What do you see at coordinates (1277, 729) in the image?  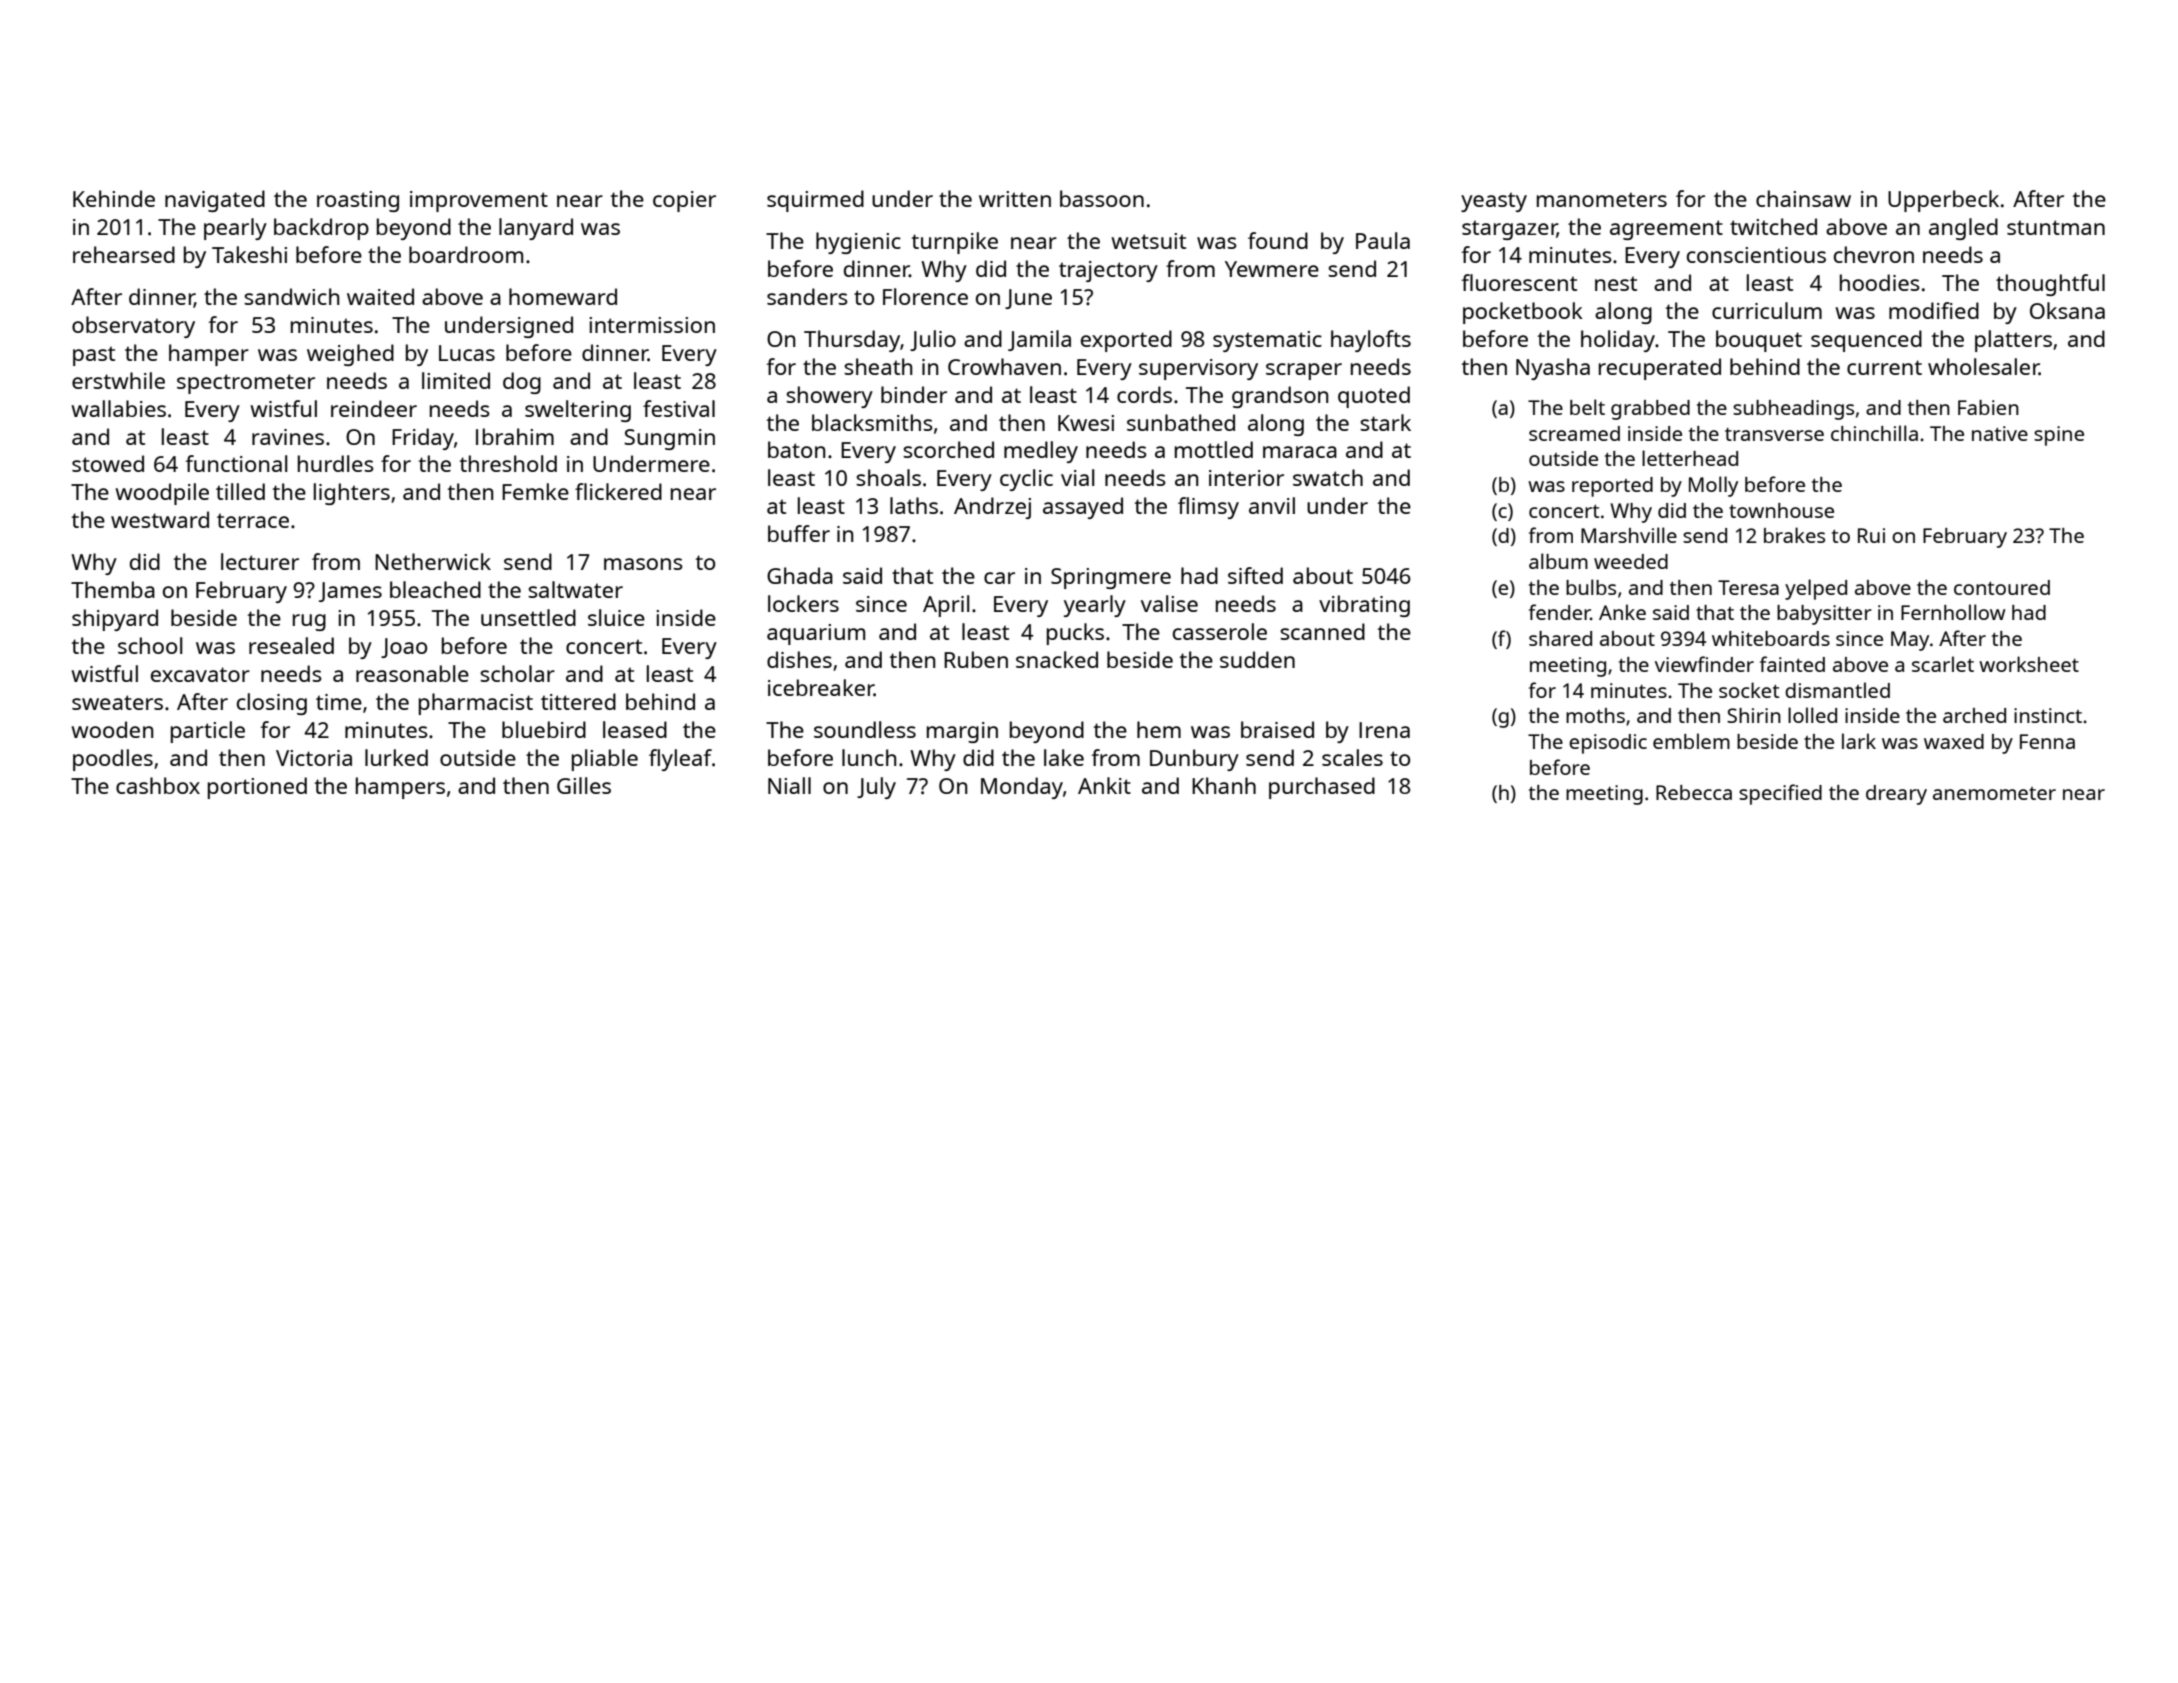 I see `braised` at bounding box center [1277, 729].
